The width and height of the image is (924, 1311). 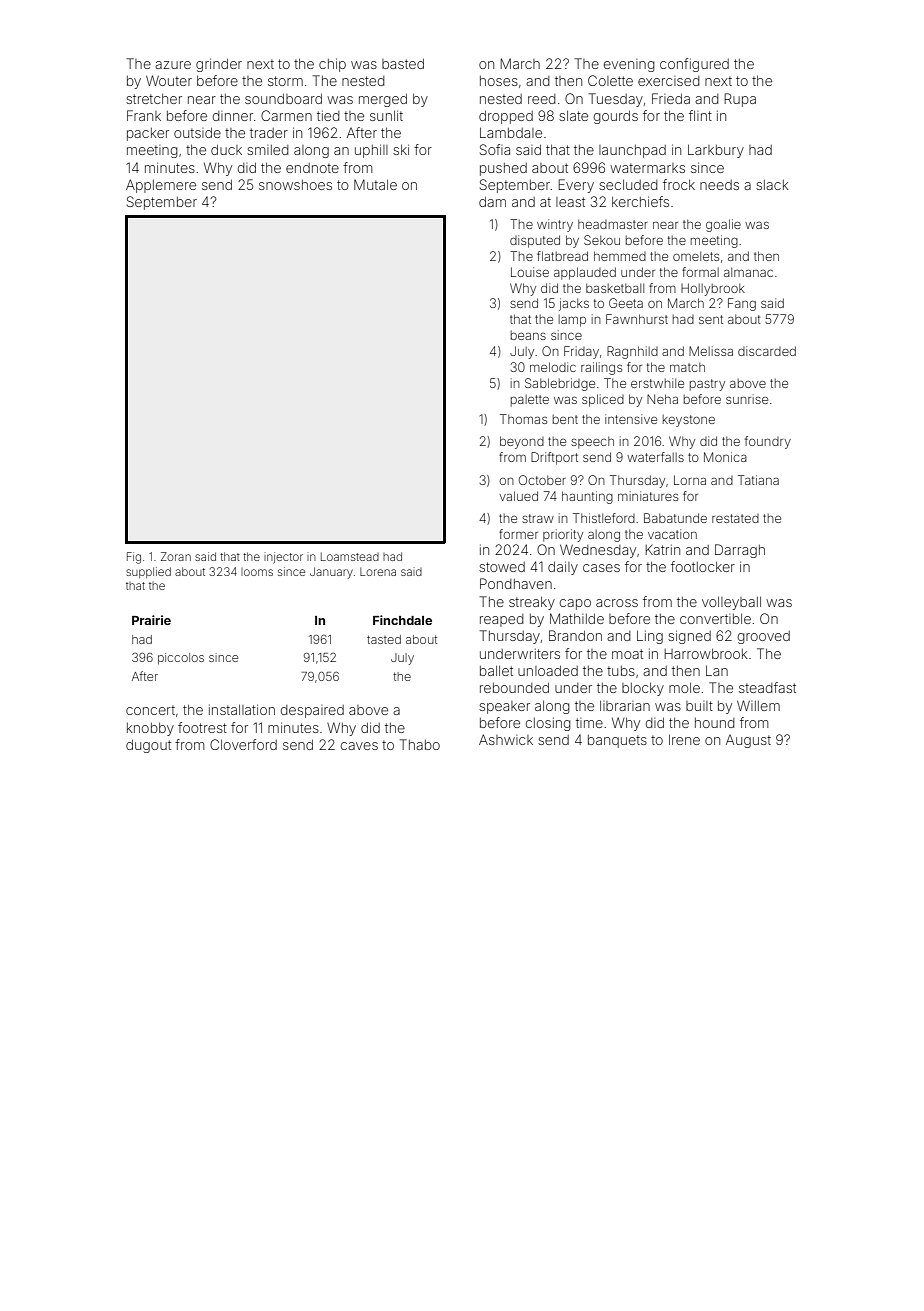 What do you see at coordinates (295, 185) in the image?
I see `snowshoes` at bounding box center [295, 185].
